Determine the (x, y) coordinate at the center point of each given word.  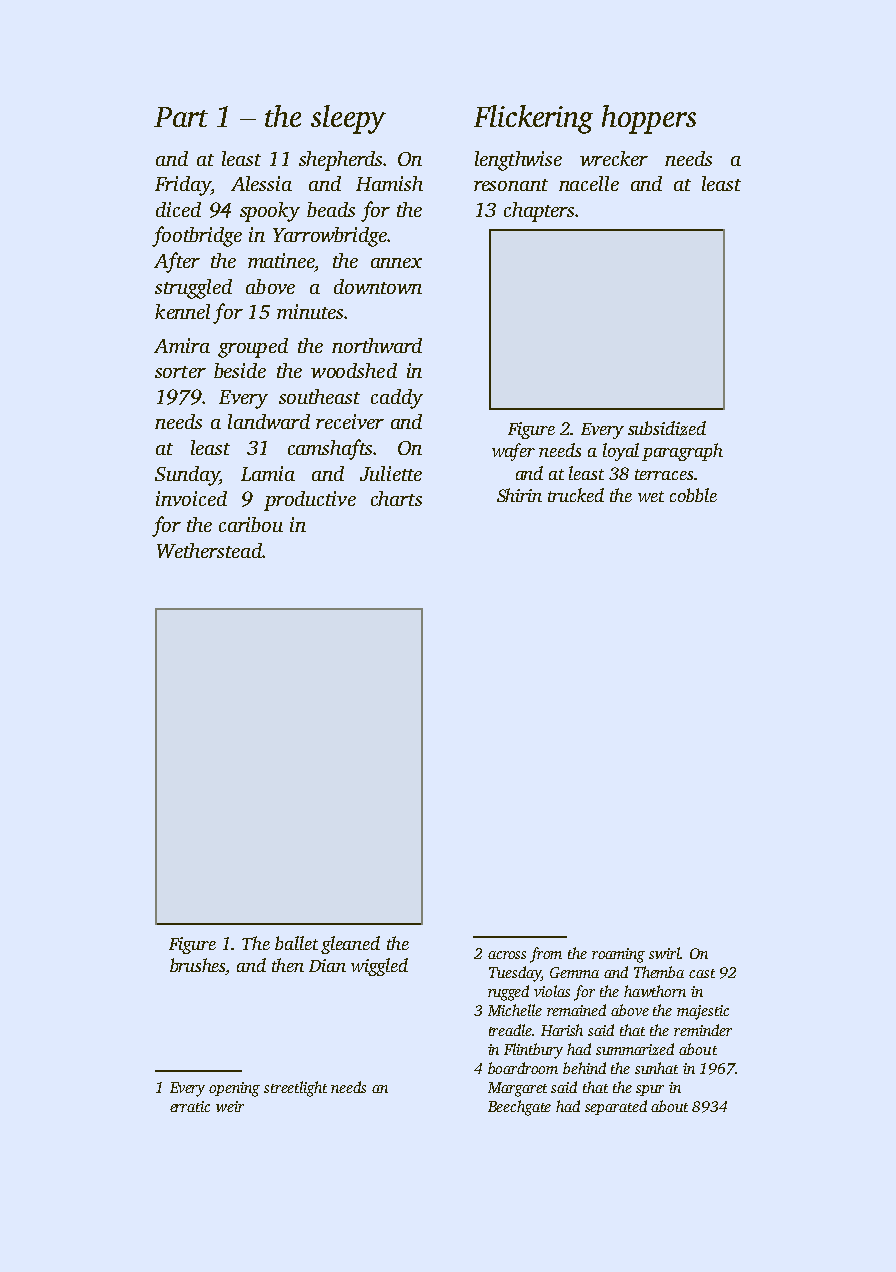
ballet (296, 943)
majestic (703, 1012)
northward (377, 345)
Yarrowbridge (330, 237)
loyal (621, 452)
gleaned (350, 945)
